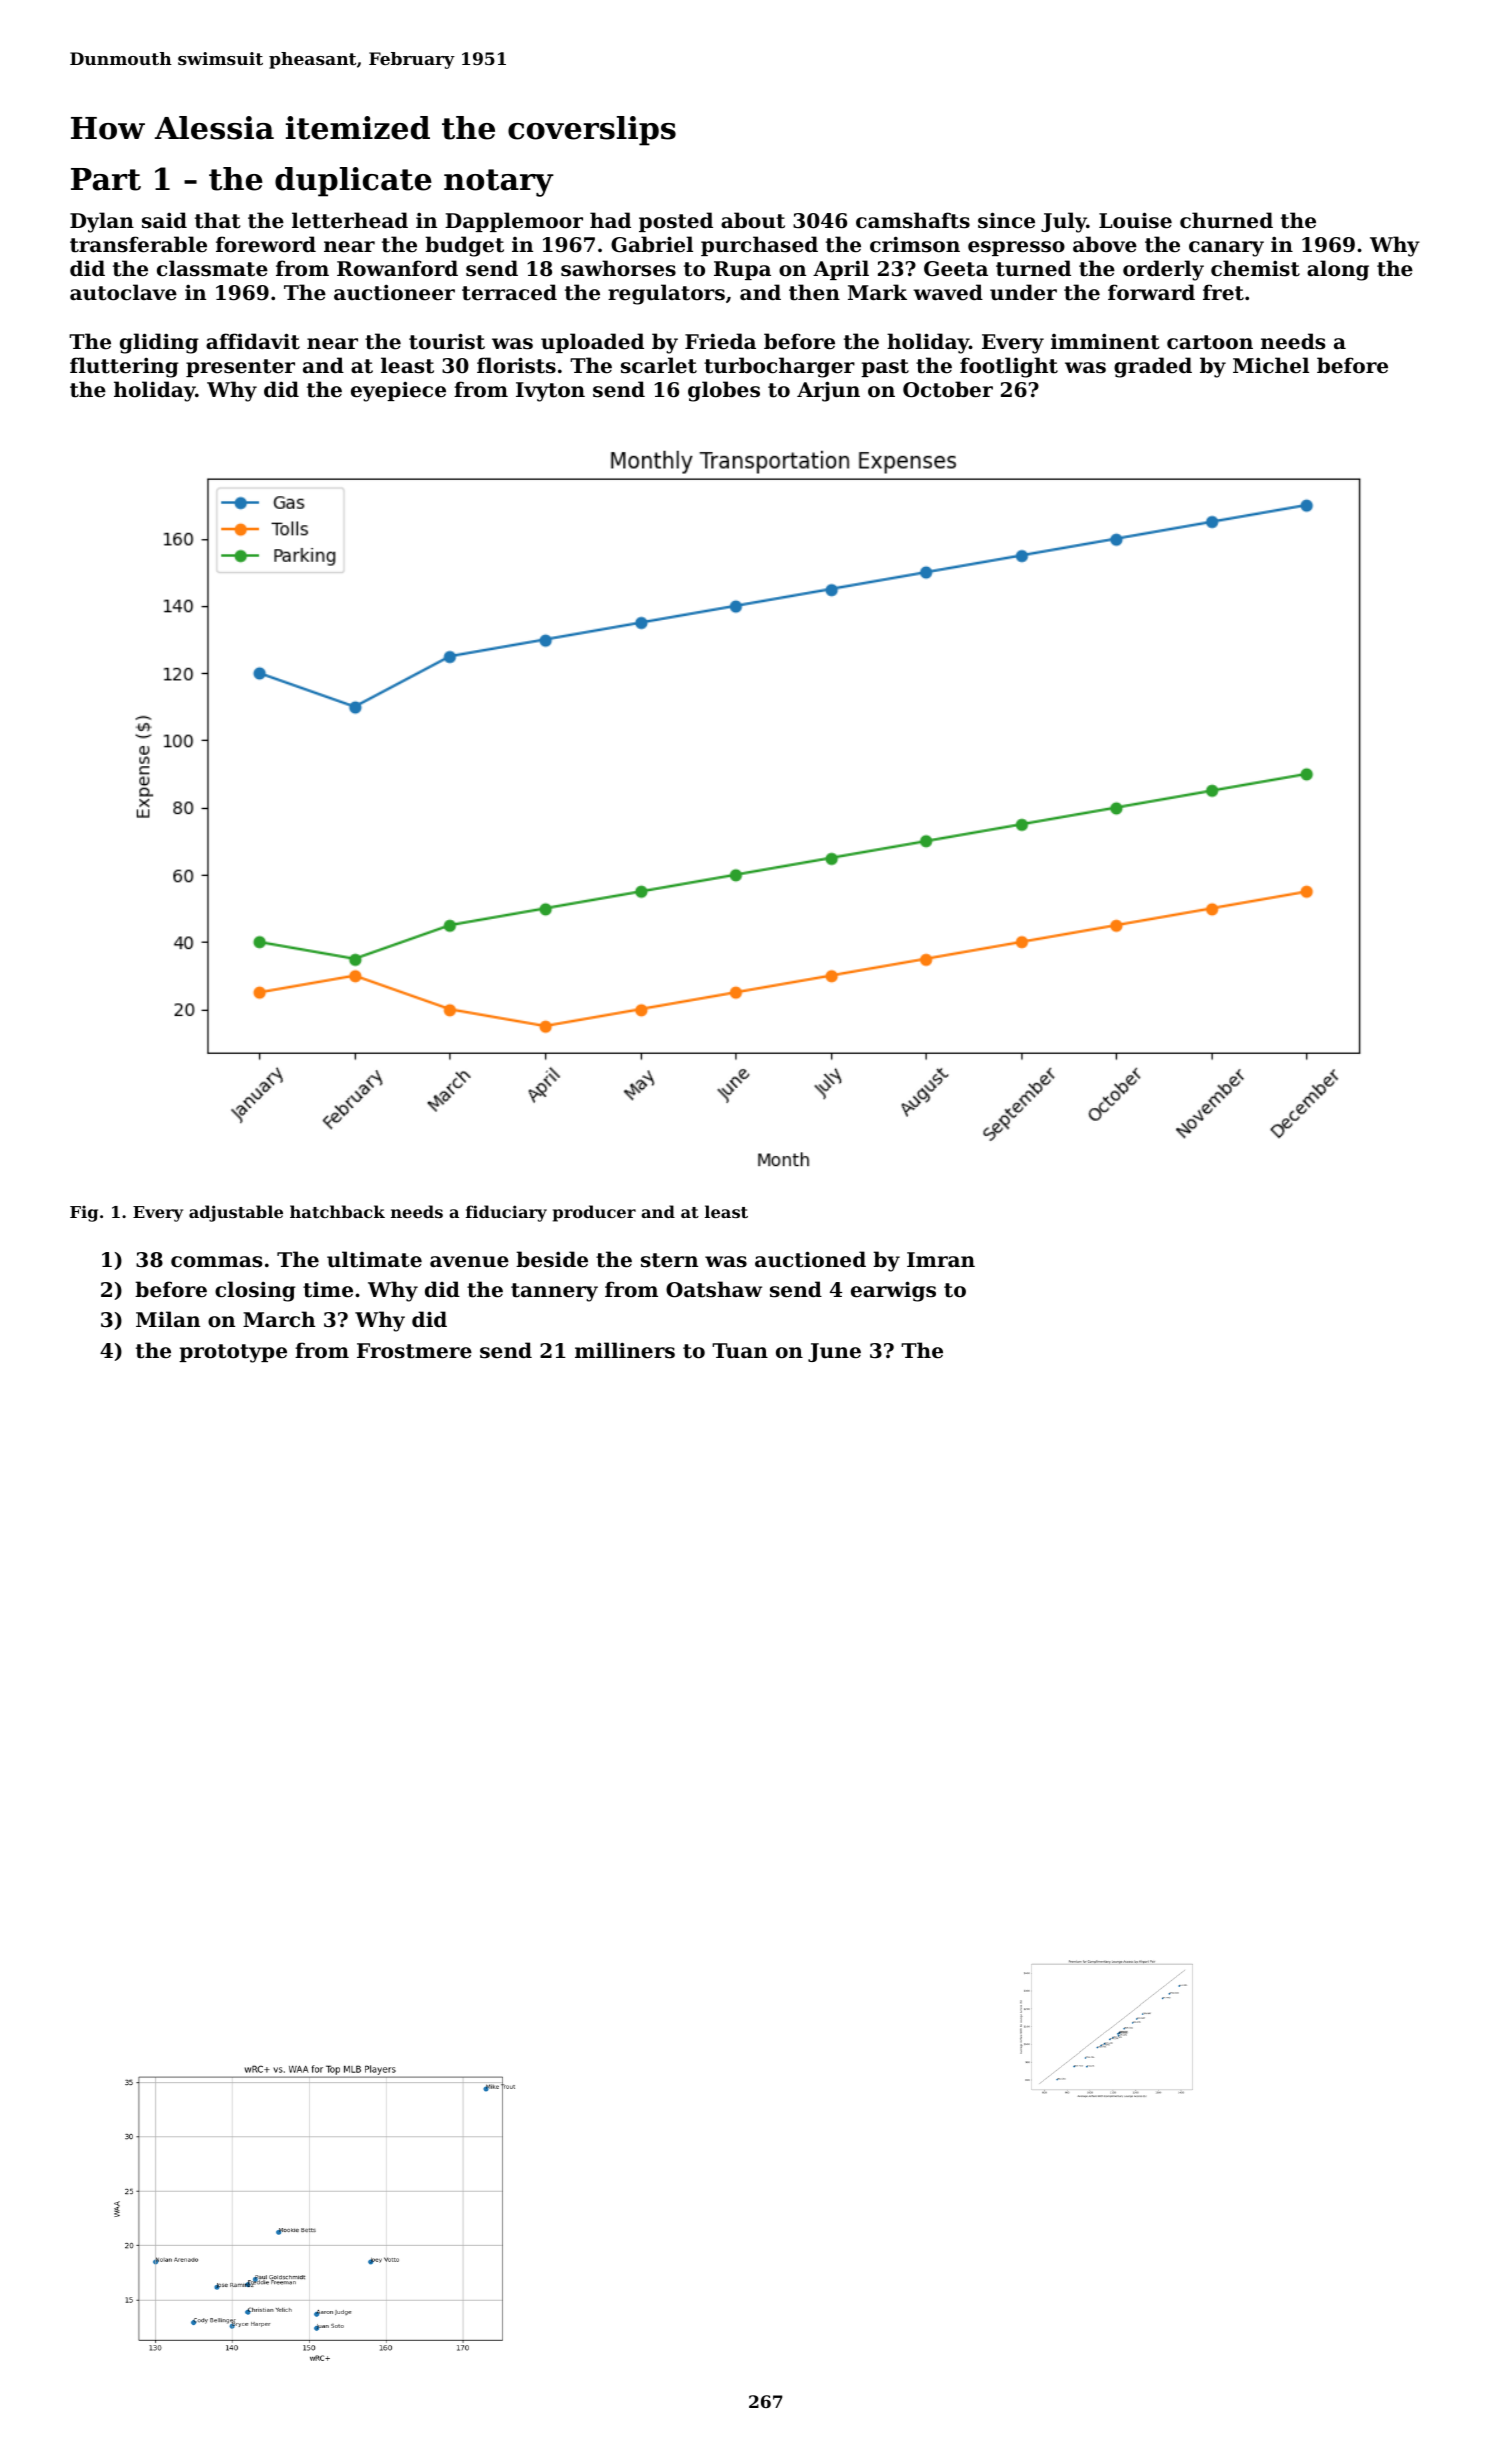  Describe the element at coordinates (1153, 367) in the document. I see `graded` at that location.
